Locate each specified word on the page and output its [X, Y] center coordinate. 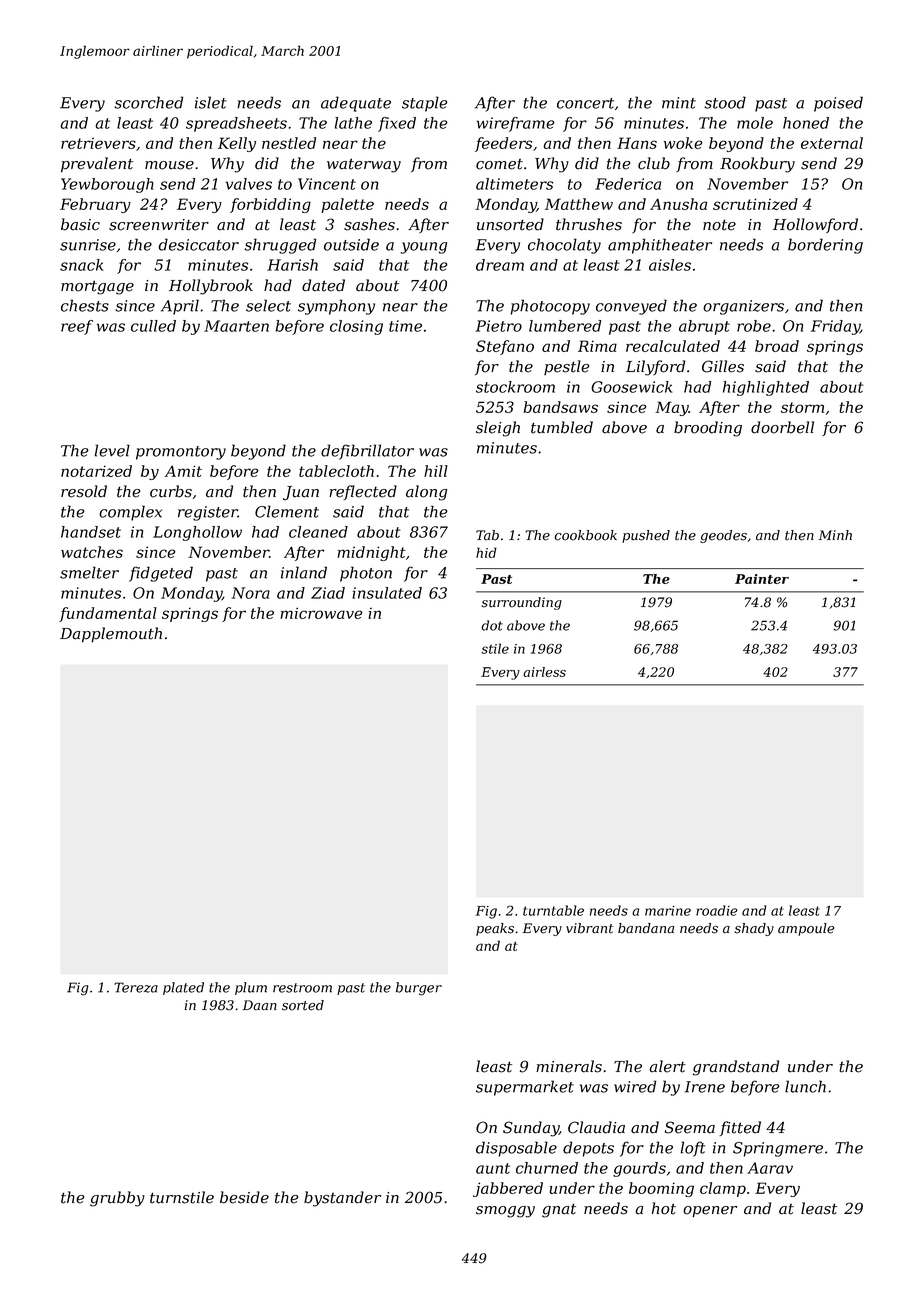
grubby [117, 1199]
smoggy [505, 1212]
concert [585, 103]
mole [755, 123]
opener [710, 1212]
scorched [148, 102]
